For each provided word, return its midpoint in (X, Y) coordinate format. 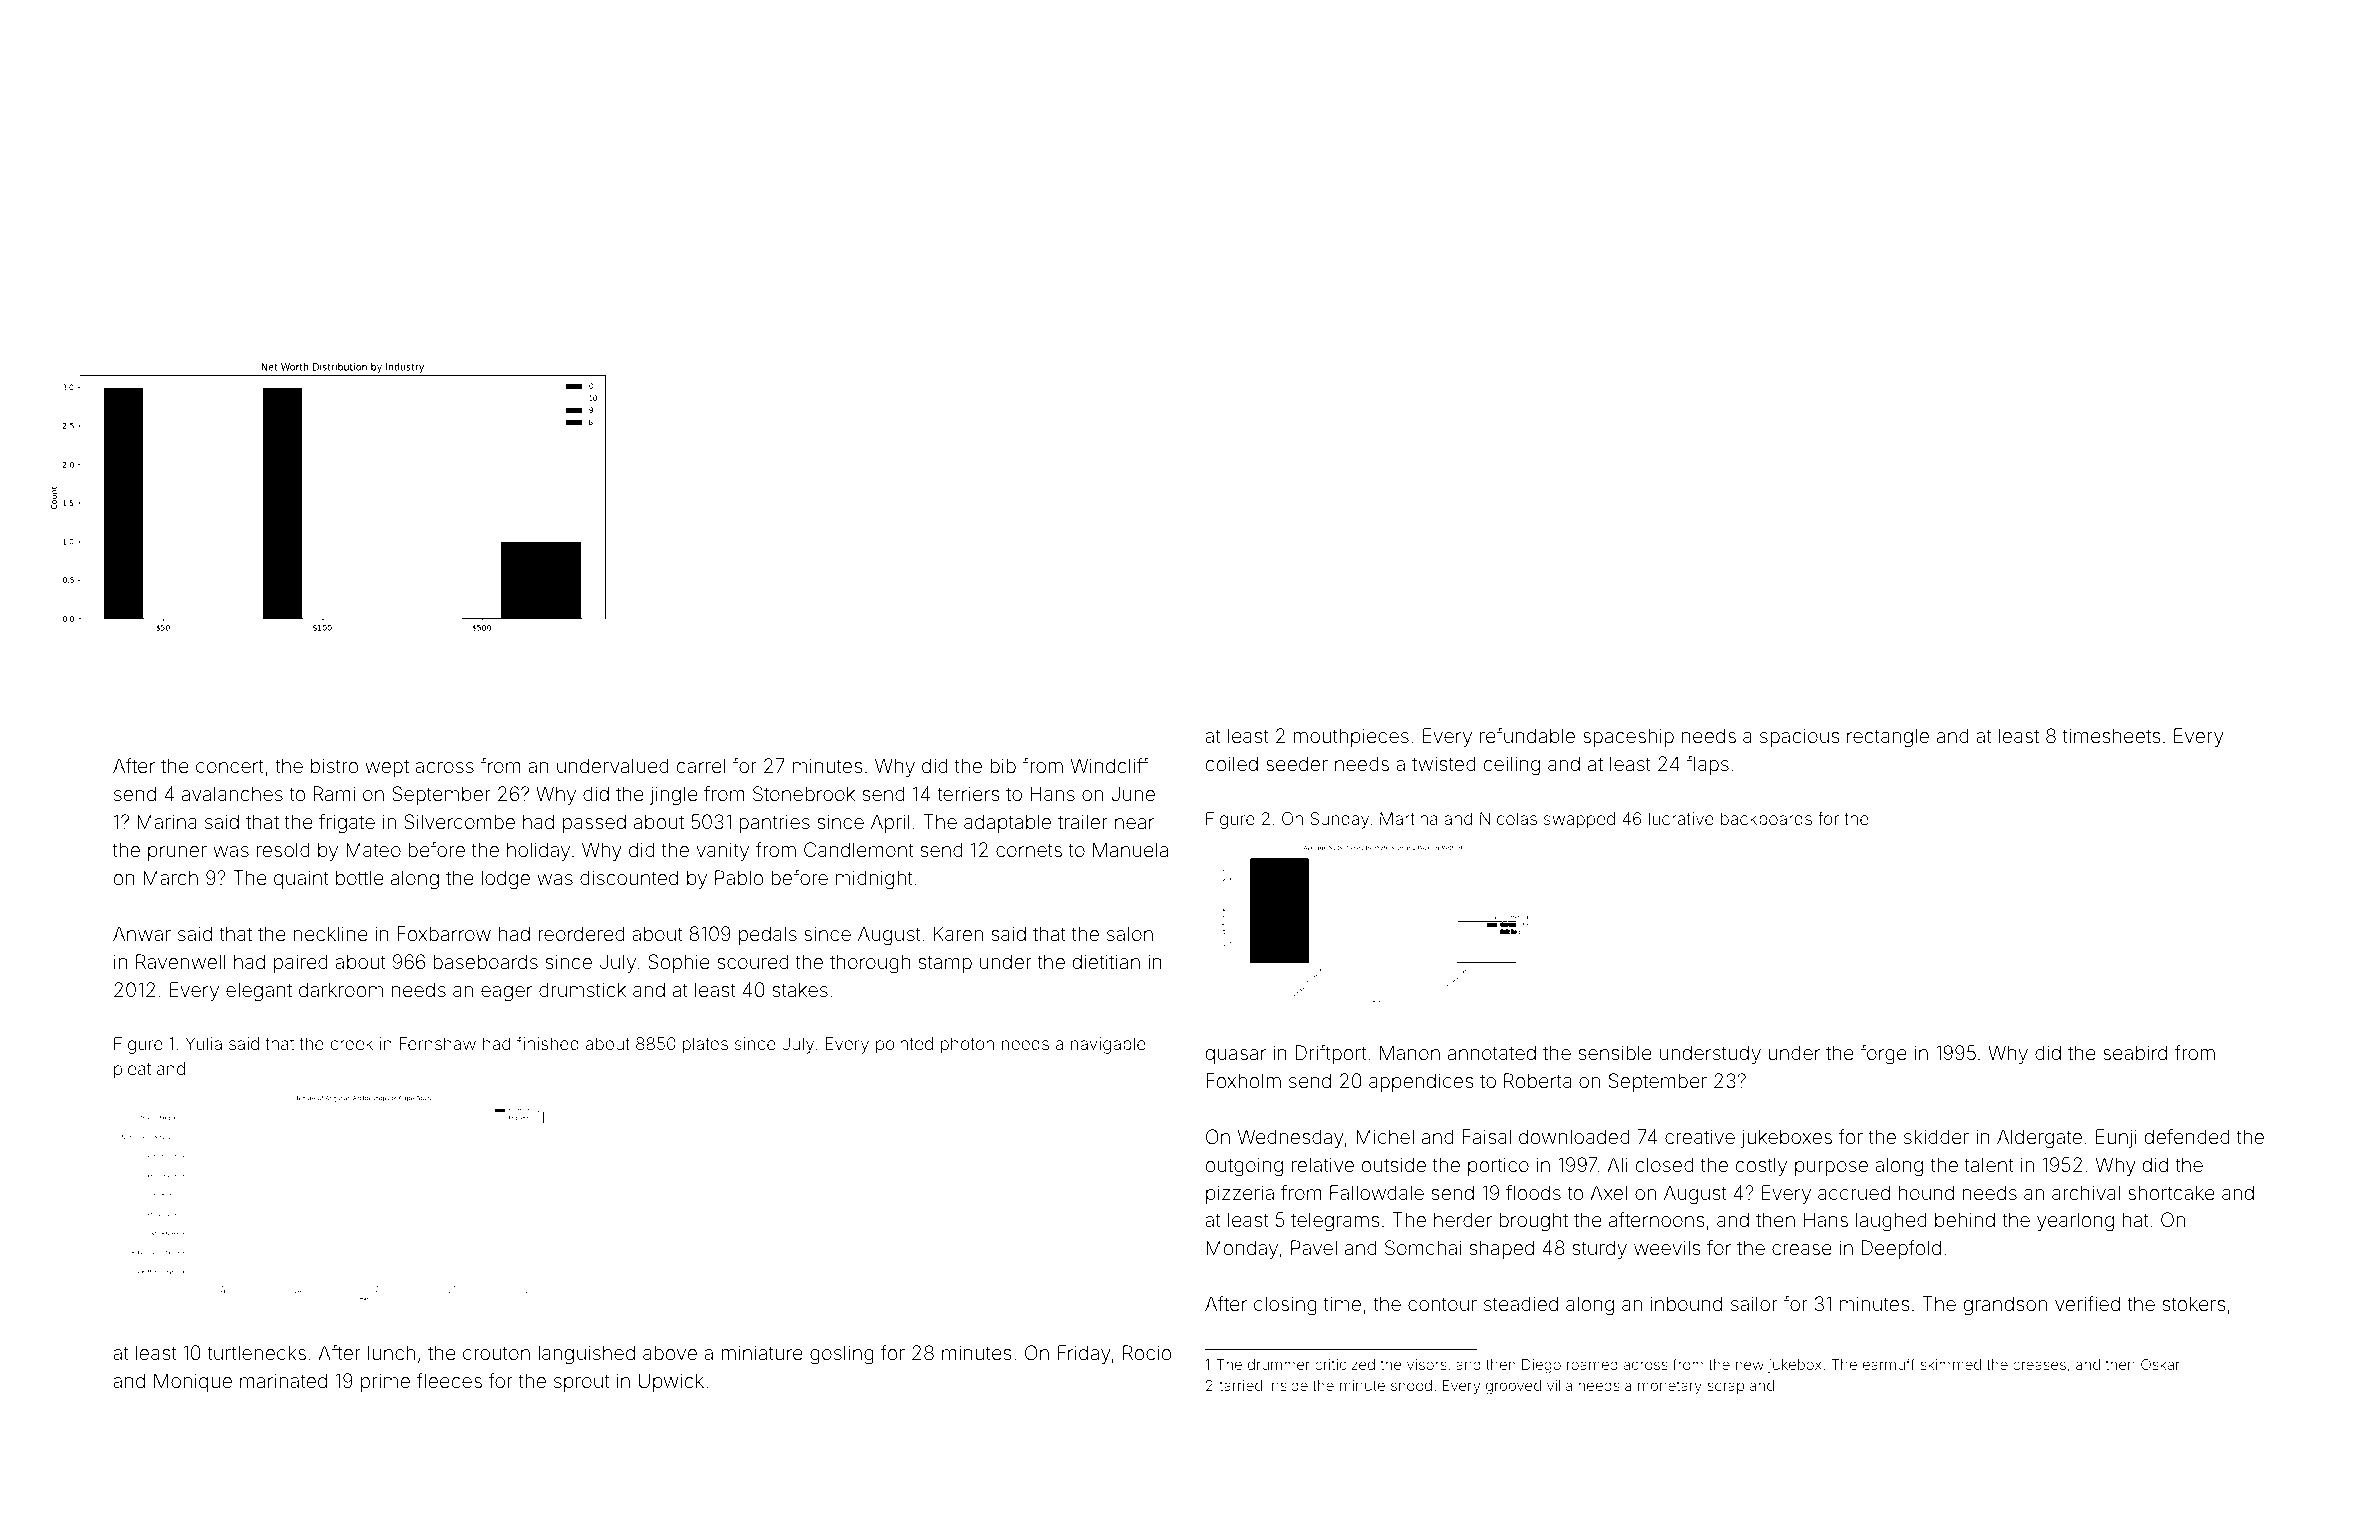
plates (705, 1045)
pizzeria (1240, 1194)
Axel (1608, 1192)
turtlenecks (256, 1352)
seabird (2135, 1052)
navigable (1108, 1045)
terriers (968, 793)
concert (230, 766)
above (670, 1352)
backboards (1766, 818)
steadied (1521, 1303)
